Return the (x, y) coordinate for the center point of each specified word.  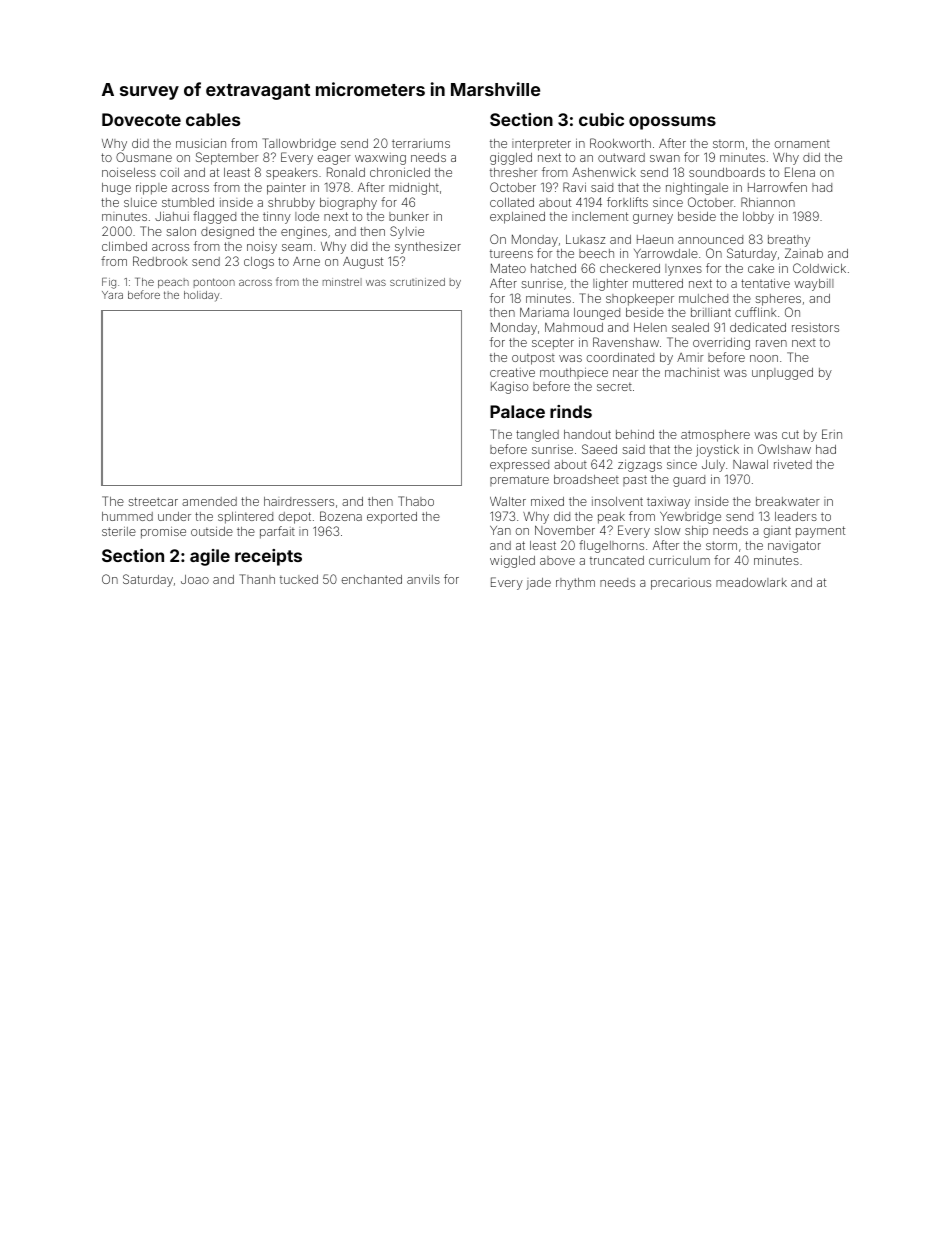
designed (227, 233)
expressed (519, 466)
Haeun (655, 239)
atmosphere (715, 436)
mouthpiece (574, 373)
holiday (201, 296)
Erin (832, 434)
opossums (672, 123)
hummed (127, 516)
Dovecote (141, 119)
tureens (511, 253)
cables (213, 119)
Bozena (341, 516)
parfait (277, 532)
